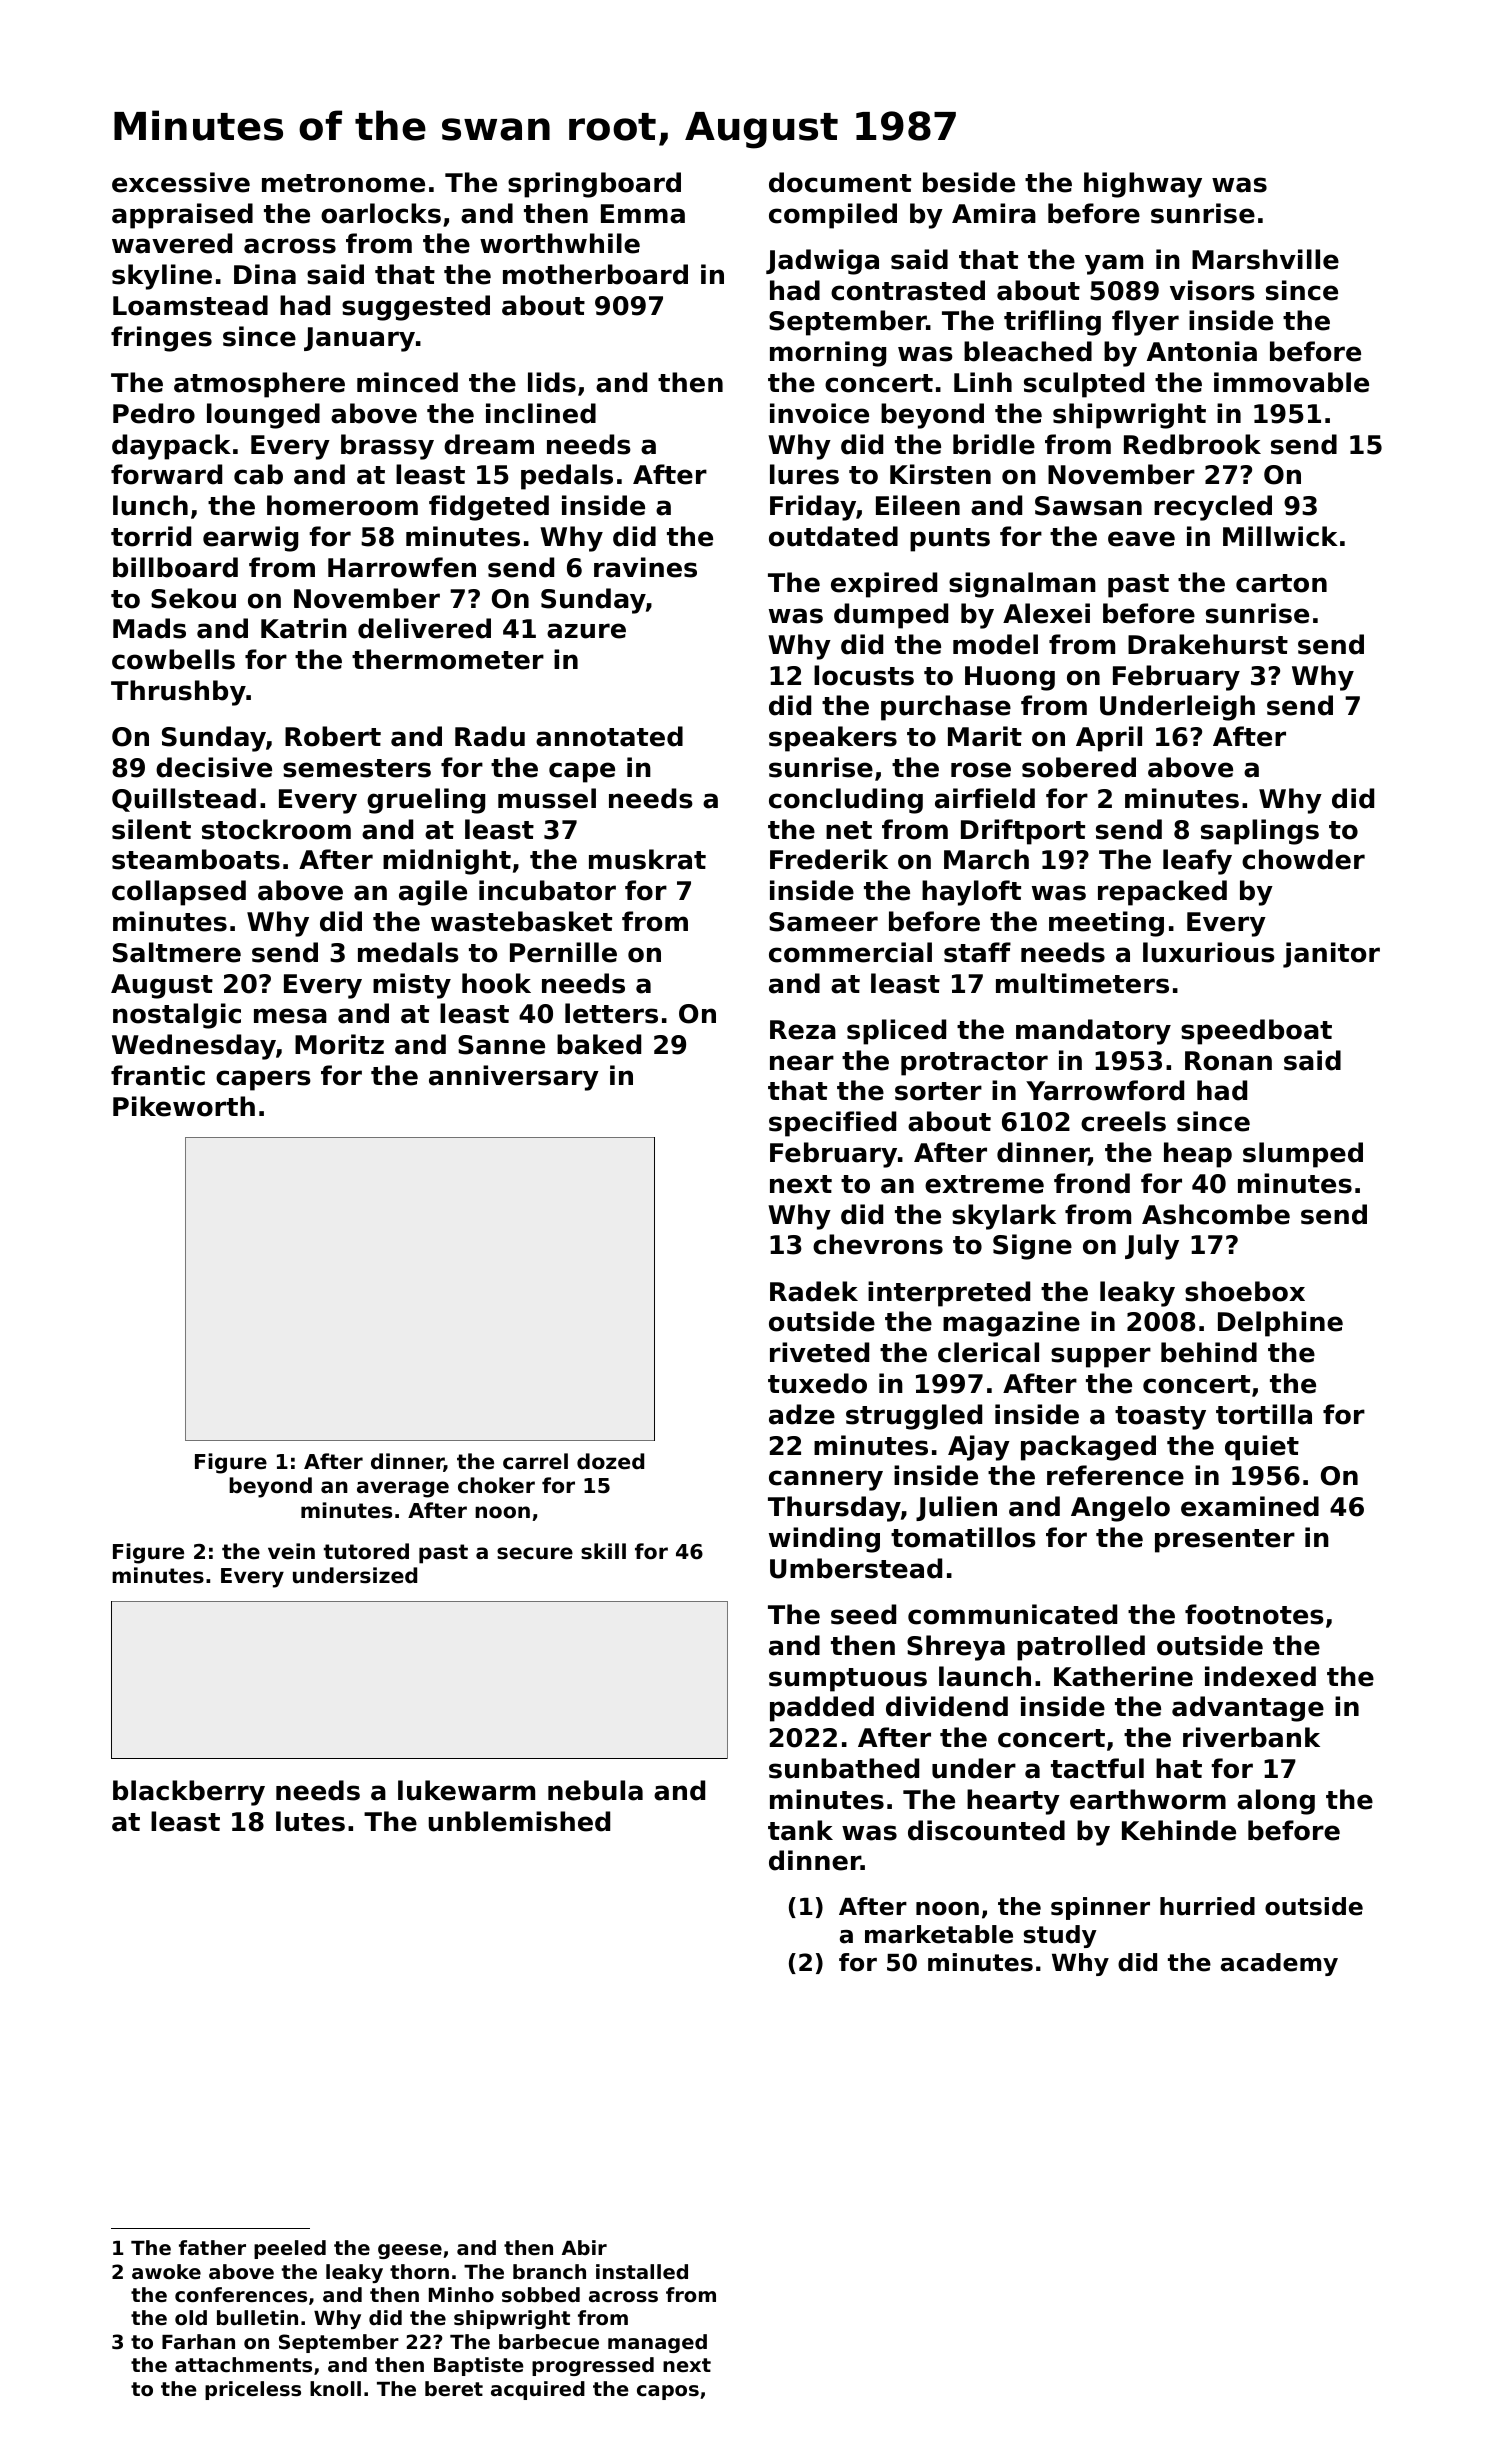 This screenshot has width=1496, height=2464. I want to click on carton, so click(1281, 583).
